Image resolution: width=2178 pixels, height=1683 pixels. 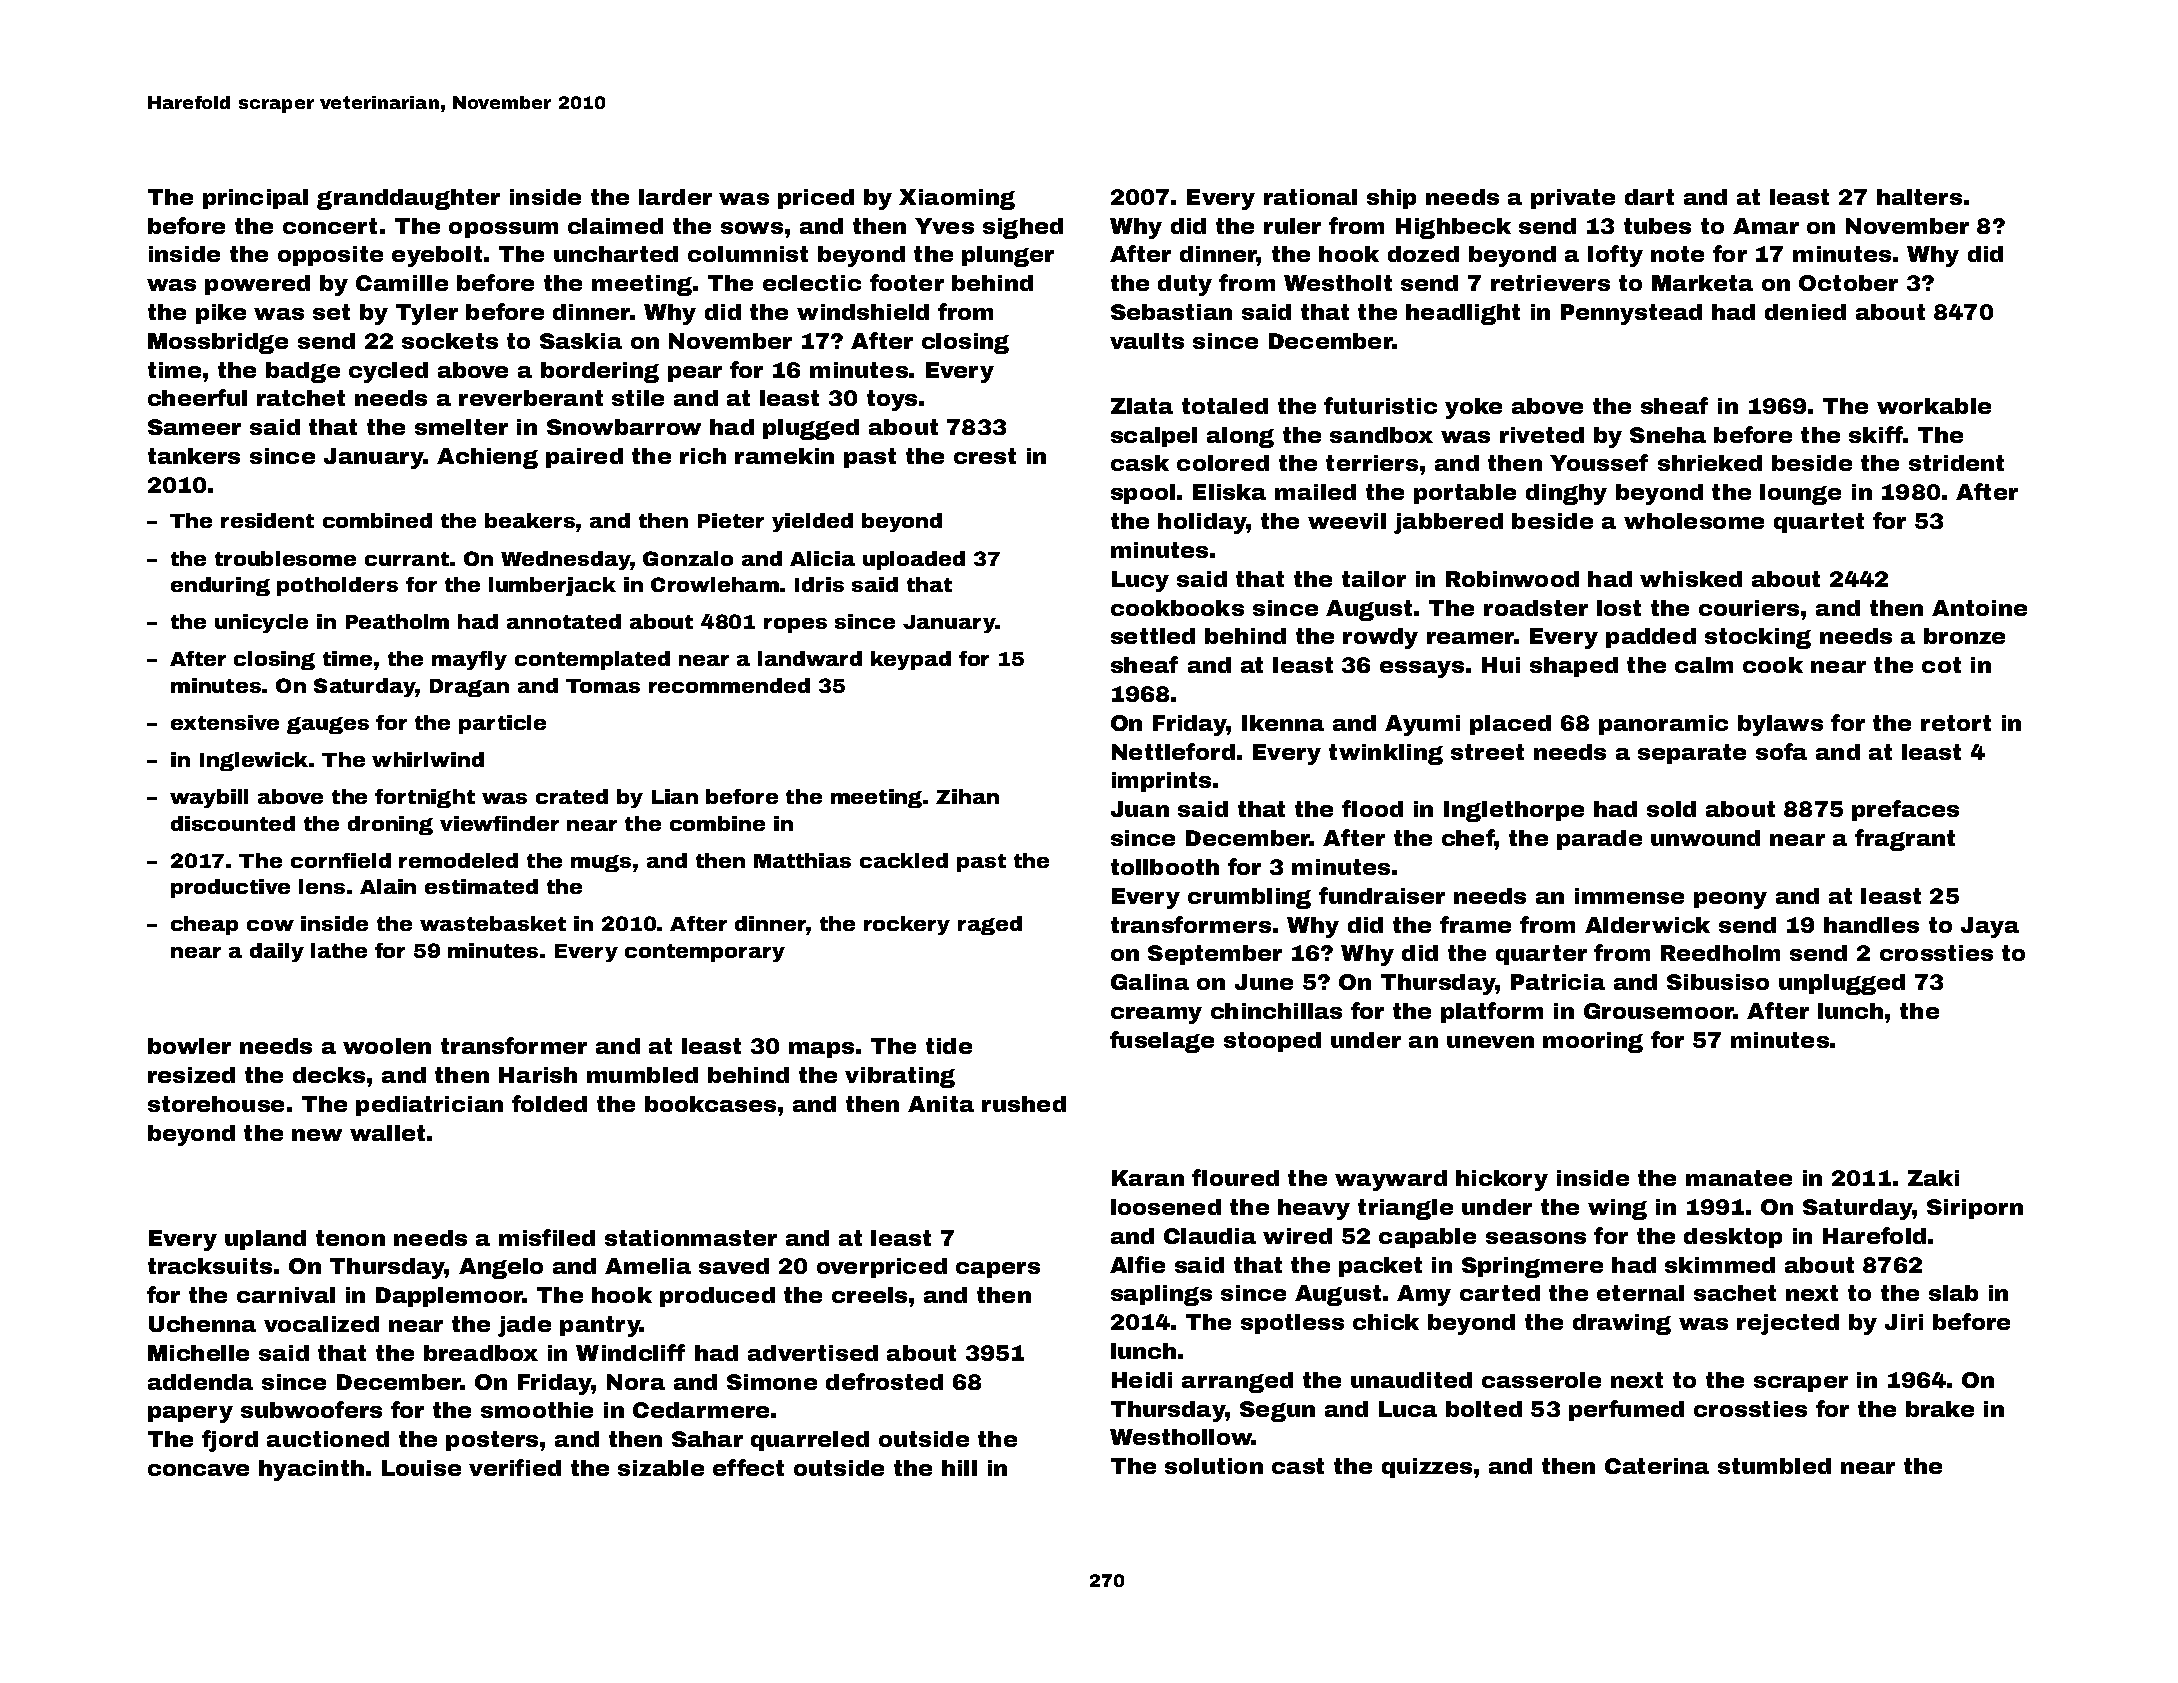 I want to click on brake, so click(x=1940, y=1409).
